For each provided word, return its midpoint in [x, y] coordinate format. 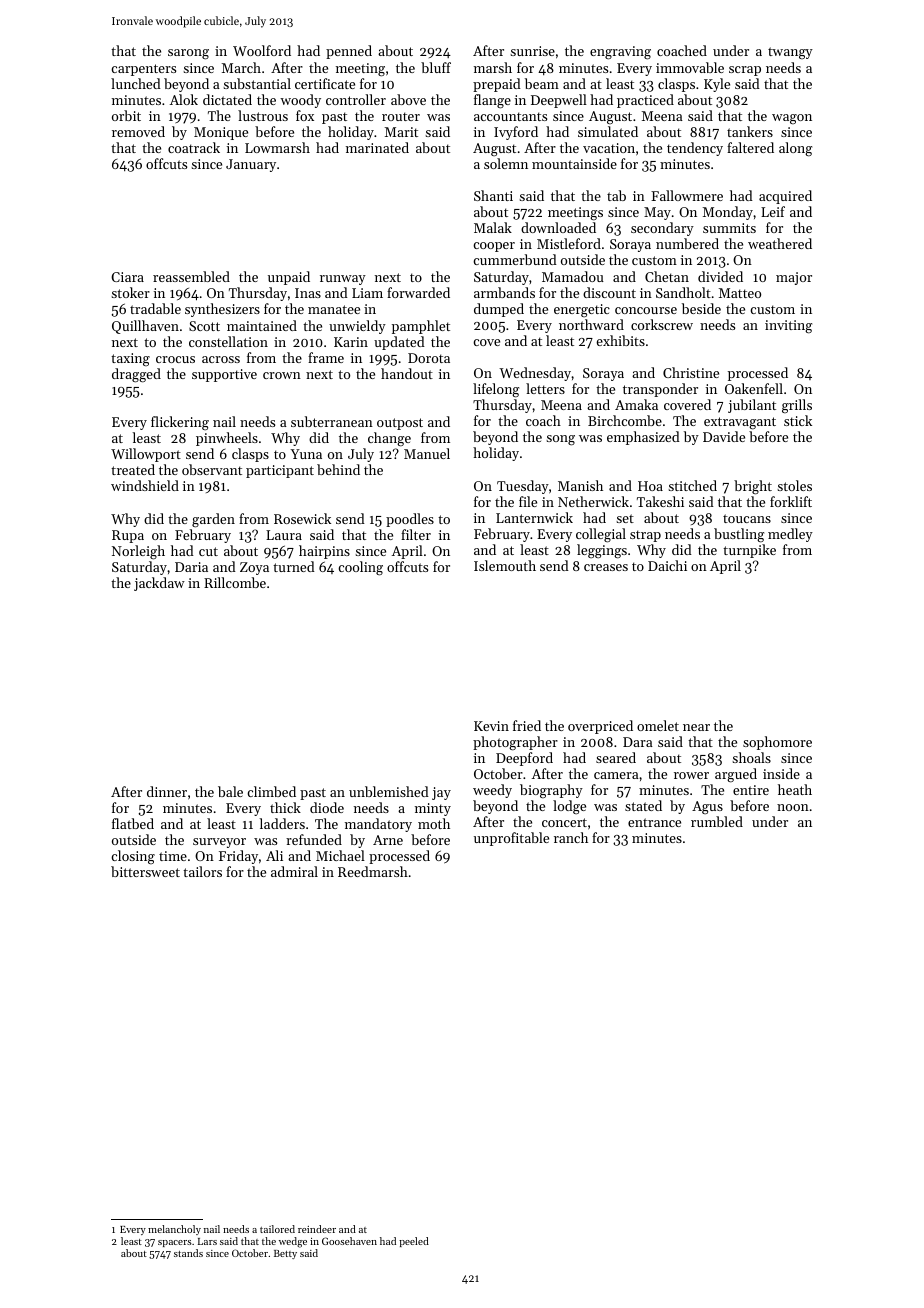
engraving [620, 53]
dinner [167, 791]
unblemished [389, 791]
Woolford [262, 50]
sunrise [532, 51]
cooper [494, 247]
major [794, 278]
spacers [175, 1243]
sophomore [777, 743]
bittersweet [145, 871]
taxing [130, 359]
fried [527, 725]
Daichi [667, 565]
